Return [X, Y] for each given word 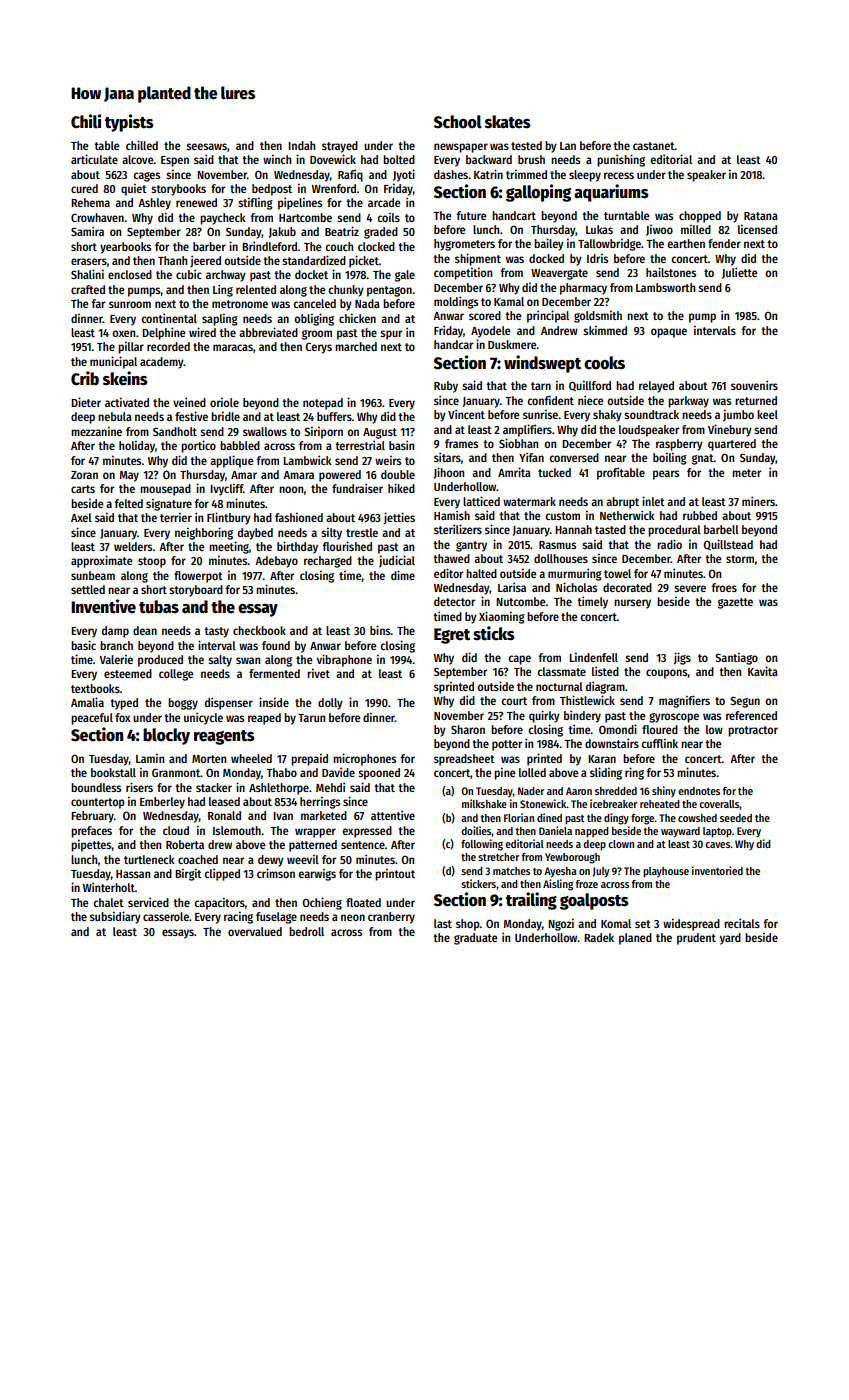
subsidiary [115, 917]
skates [508, 122]
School [458, 122]
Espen [175, 161]
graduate [476, 939]
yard [730, 939]
